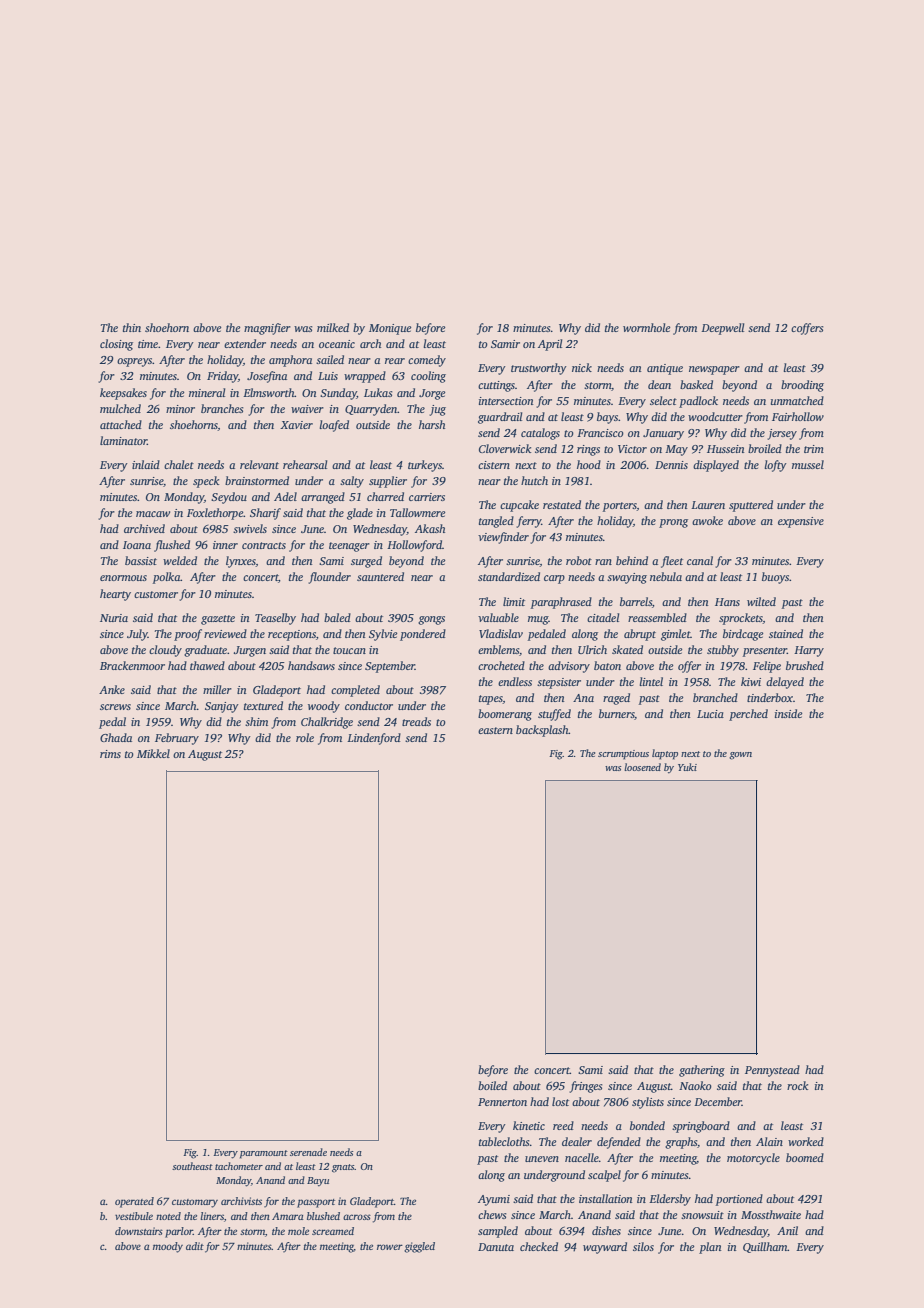 The width and height of the document is (924, 1308). I want to click on Jurgen, so click(250, 651).
